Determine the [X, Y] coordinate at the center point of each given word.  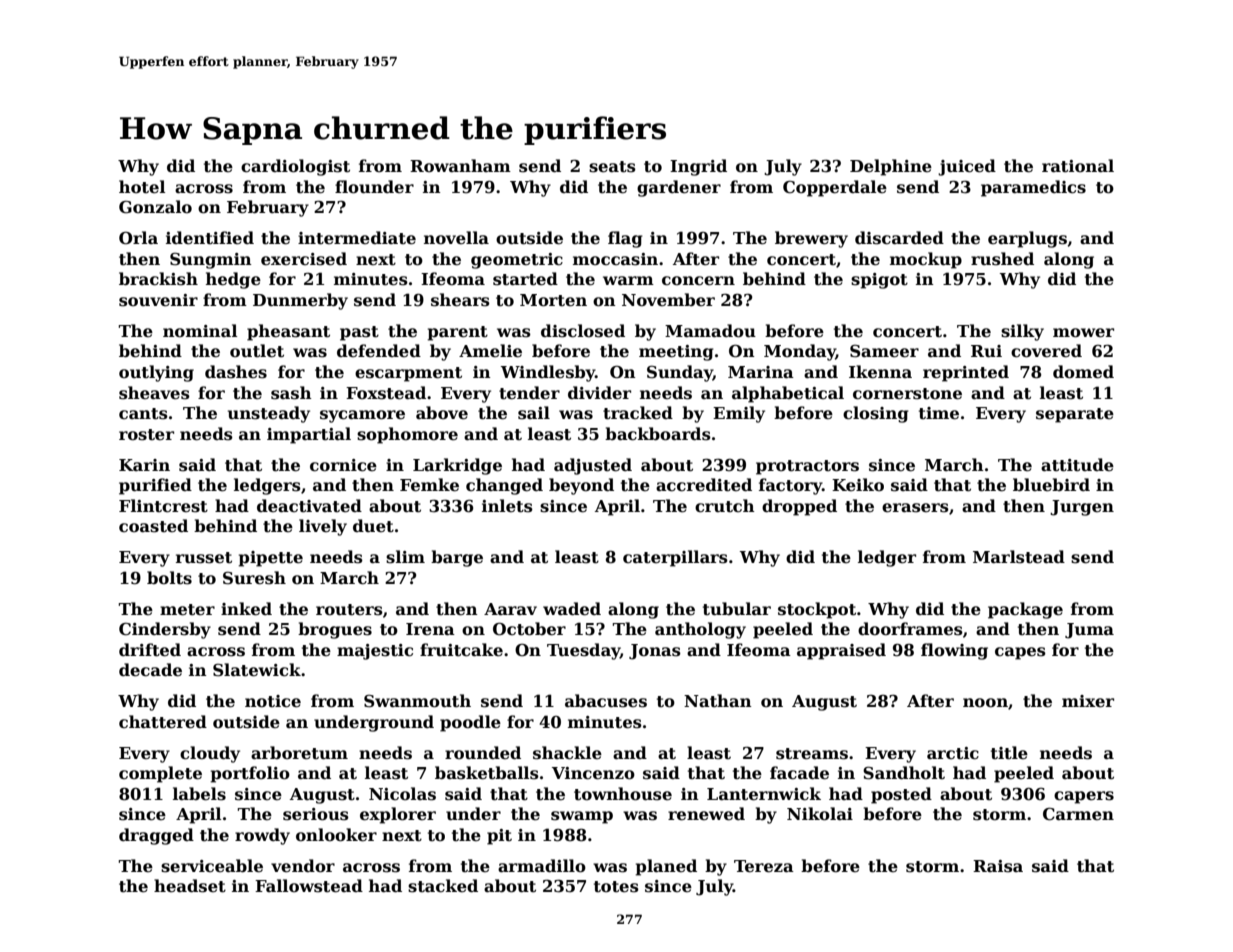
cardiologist [295, 167]
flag [625, 239]
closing [876, 414]
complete [160, 774]
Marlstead [1019, 557]
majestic [375, 652]
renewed [706, 814]
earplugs [1027, 239]
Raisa [998, 866]
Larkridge [457, 466]
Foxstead [386, 393]
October [529, 629]
